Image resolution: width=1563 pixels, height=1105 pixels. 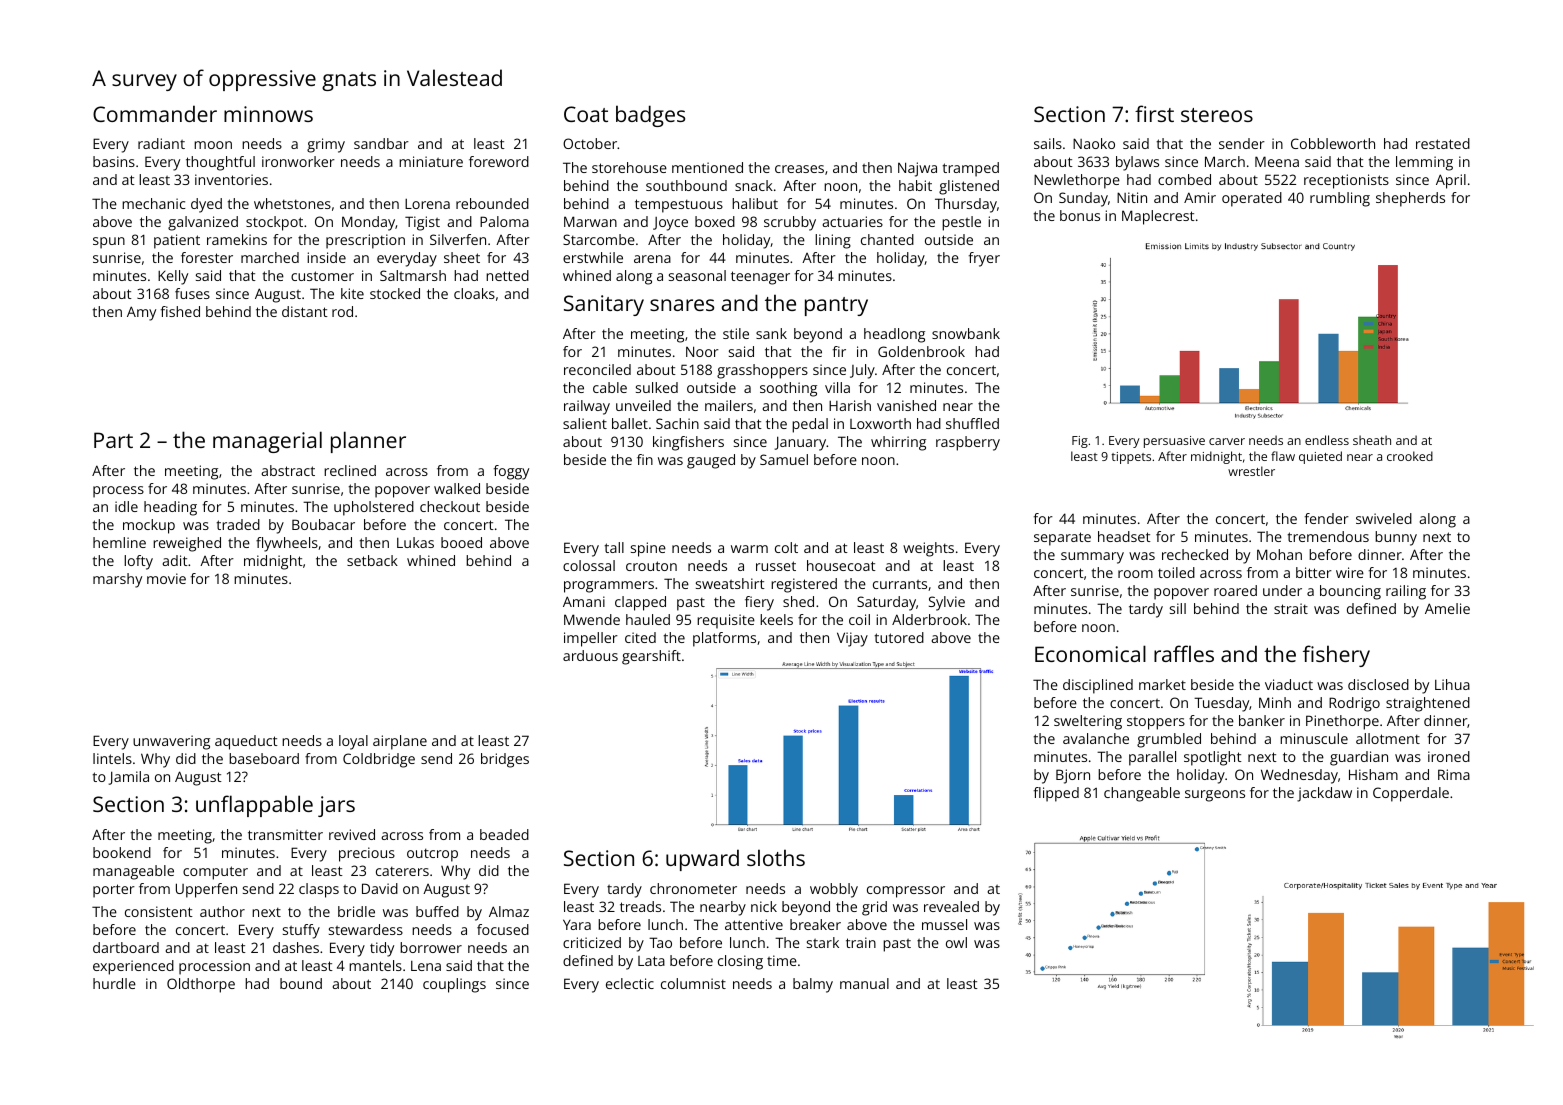 What do you see at coordinates (305, 311) in the screenshot?
I see `distant` at bounding box center [305, 311].
